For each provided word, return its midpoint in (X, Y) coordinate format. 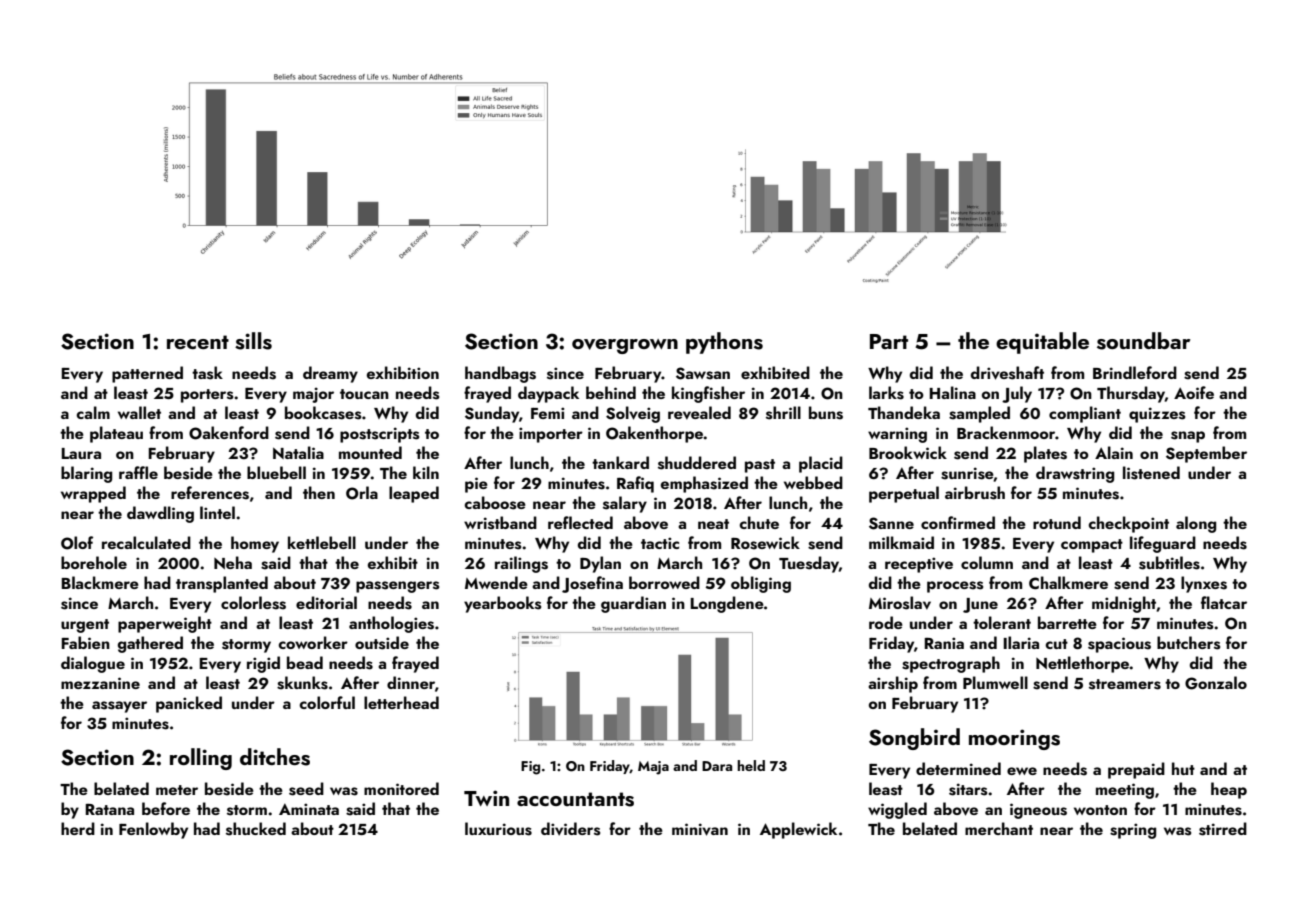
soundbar (1143, 341)
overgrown (625, 346)
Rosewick (765, 543)
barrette (1067, 622)
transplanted (222, 584)
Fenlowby (153, 830)
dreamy (330, 374)
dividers (570, 829)
